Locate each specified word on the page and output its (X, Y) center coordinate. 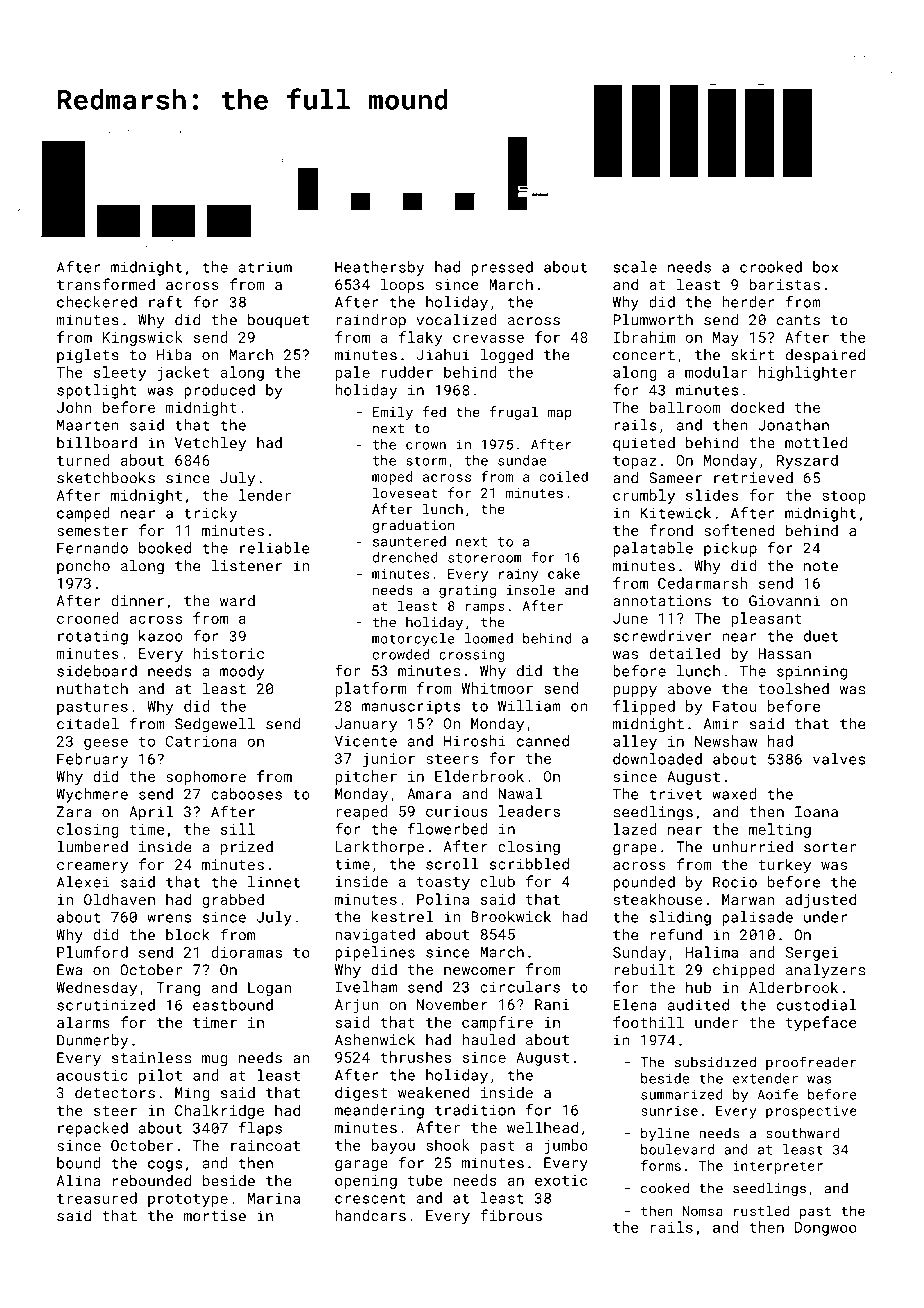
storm (426, 461)
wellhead (542, 1127)
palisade (757, 918)
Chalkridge (219, 1111)
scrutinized (106, 1005)
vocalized (456, 320)
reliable (275, 548)
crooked (771, 267)
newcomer (479, 971)
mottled (816, 443)
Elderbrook (479, 776)
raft (165, 302)
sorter (830, 847)
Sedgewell (215, 725)
